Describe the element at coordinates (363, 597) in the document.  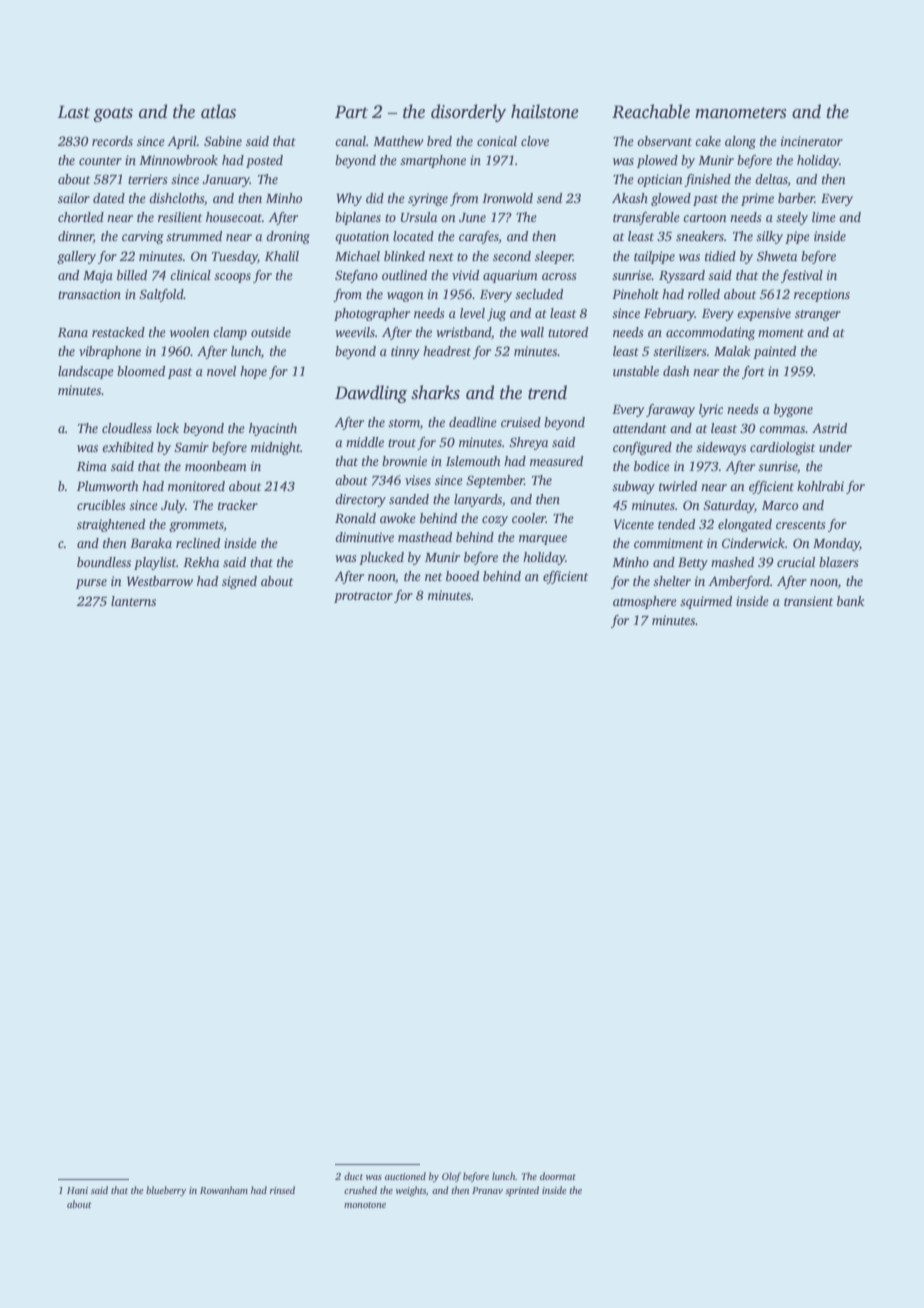
I see `protractor` at that location.
